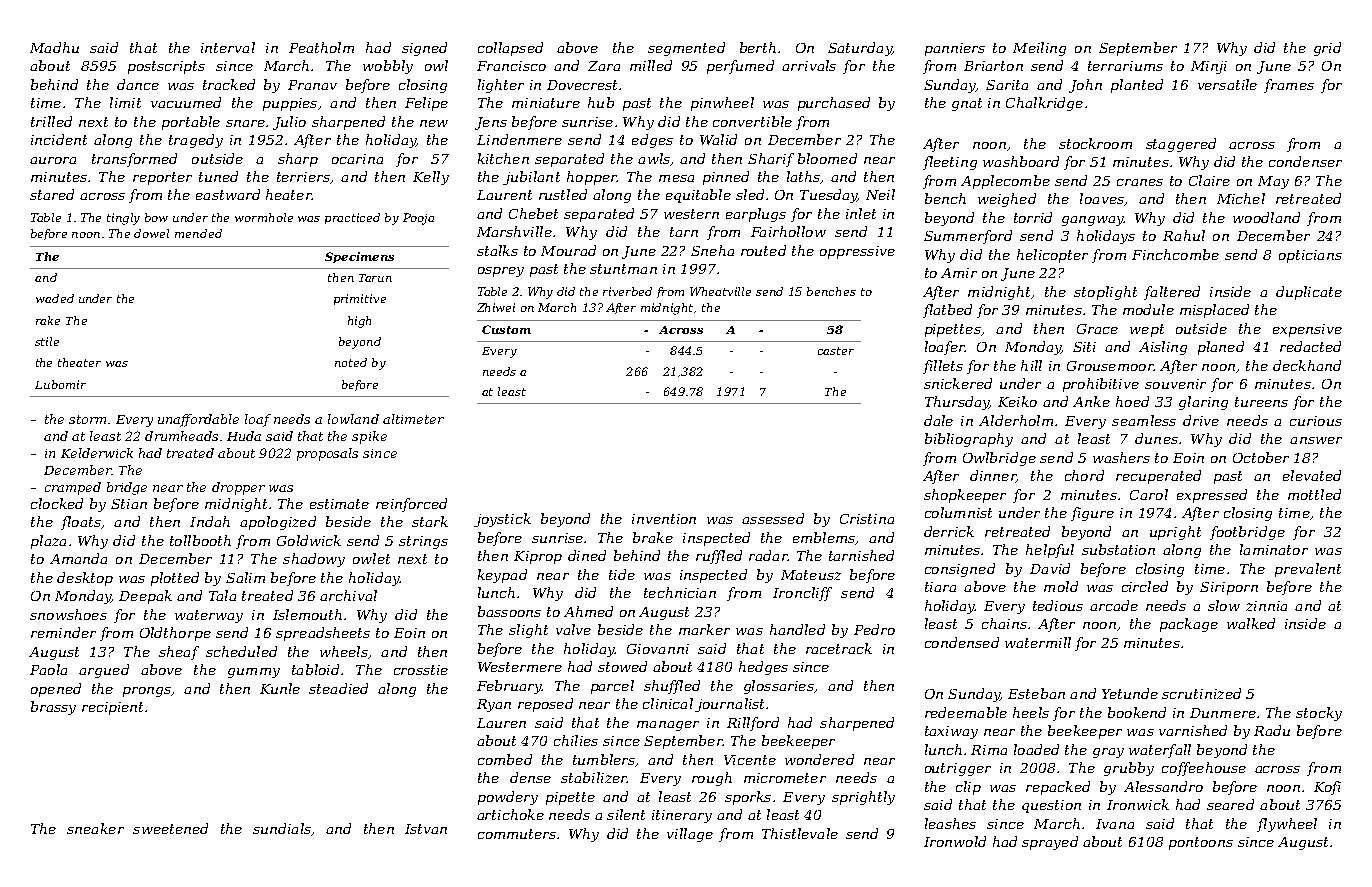 The image size is (1372, 887). What do you see at coordinates (52, 194) in the document?
I see `stared` at bounding box center [52, 194].
